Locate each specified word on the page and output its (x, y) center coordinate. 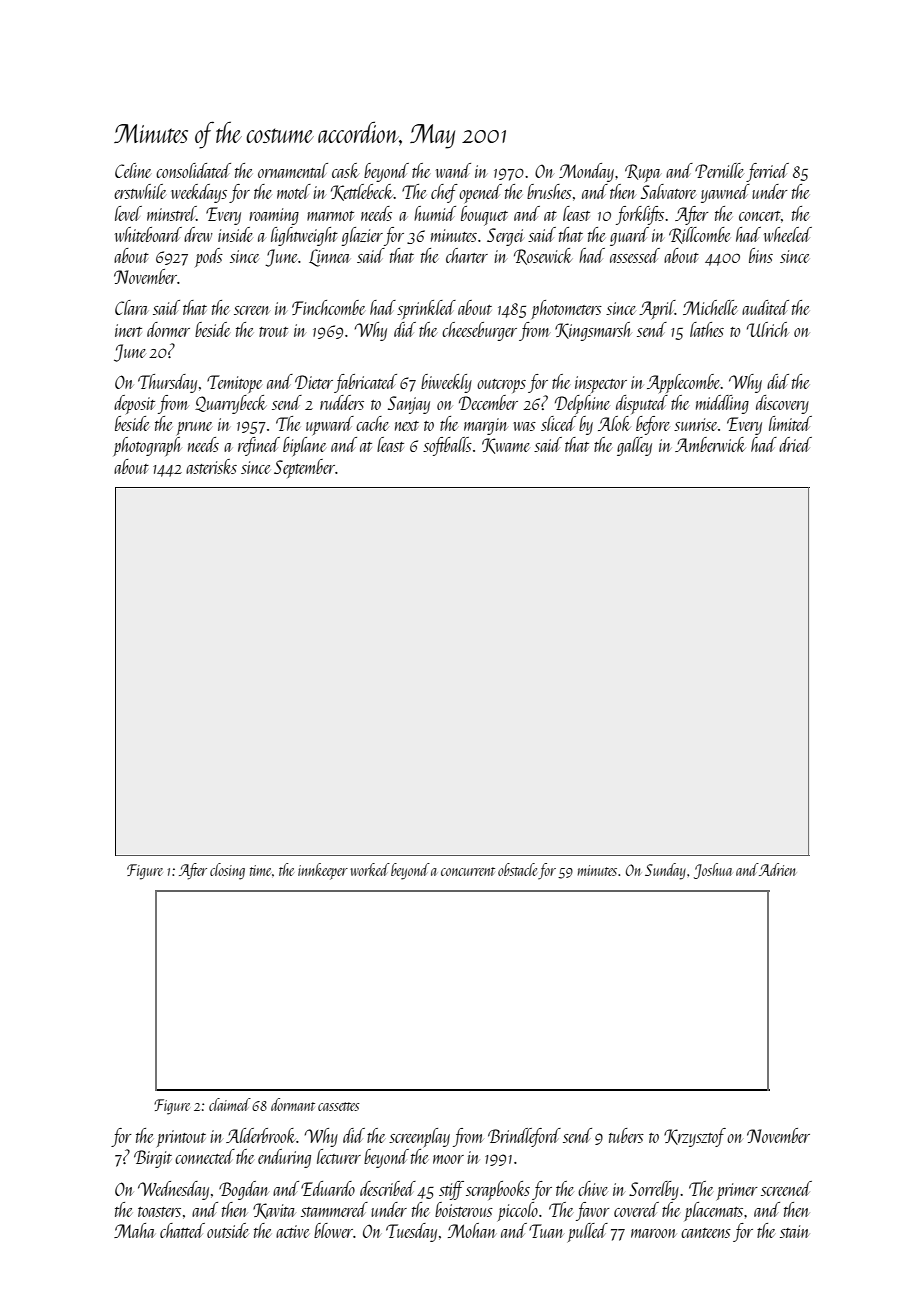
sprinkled (426, 309)
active (292, 1231)
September (304, 468)
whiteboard (148, 234)
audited (765, 307)
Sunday (665, 871)
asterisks (211, 466)
